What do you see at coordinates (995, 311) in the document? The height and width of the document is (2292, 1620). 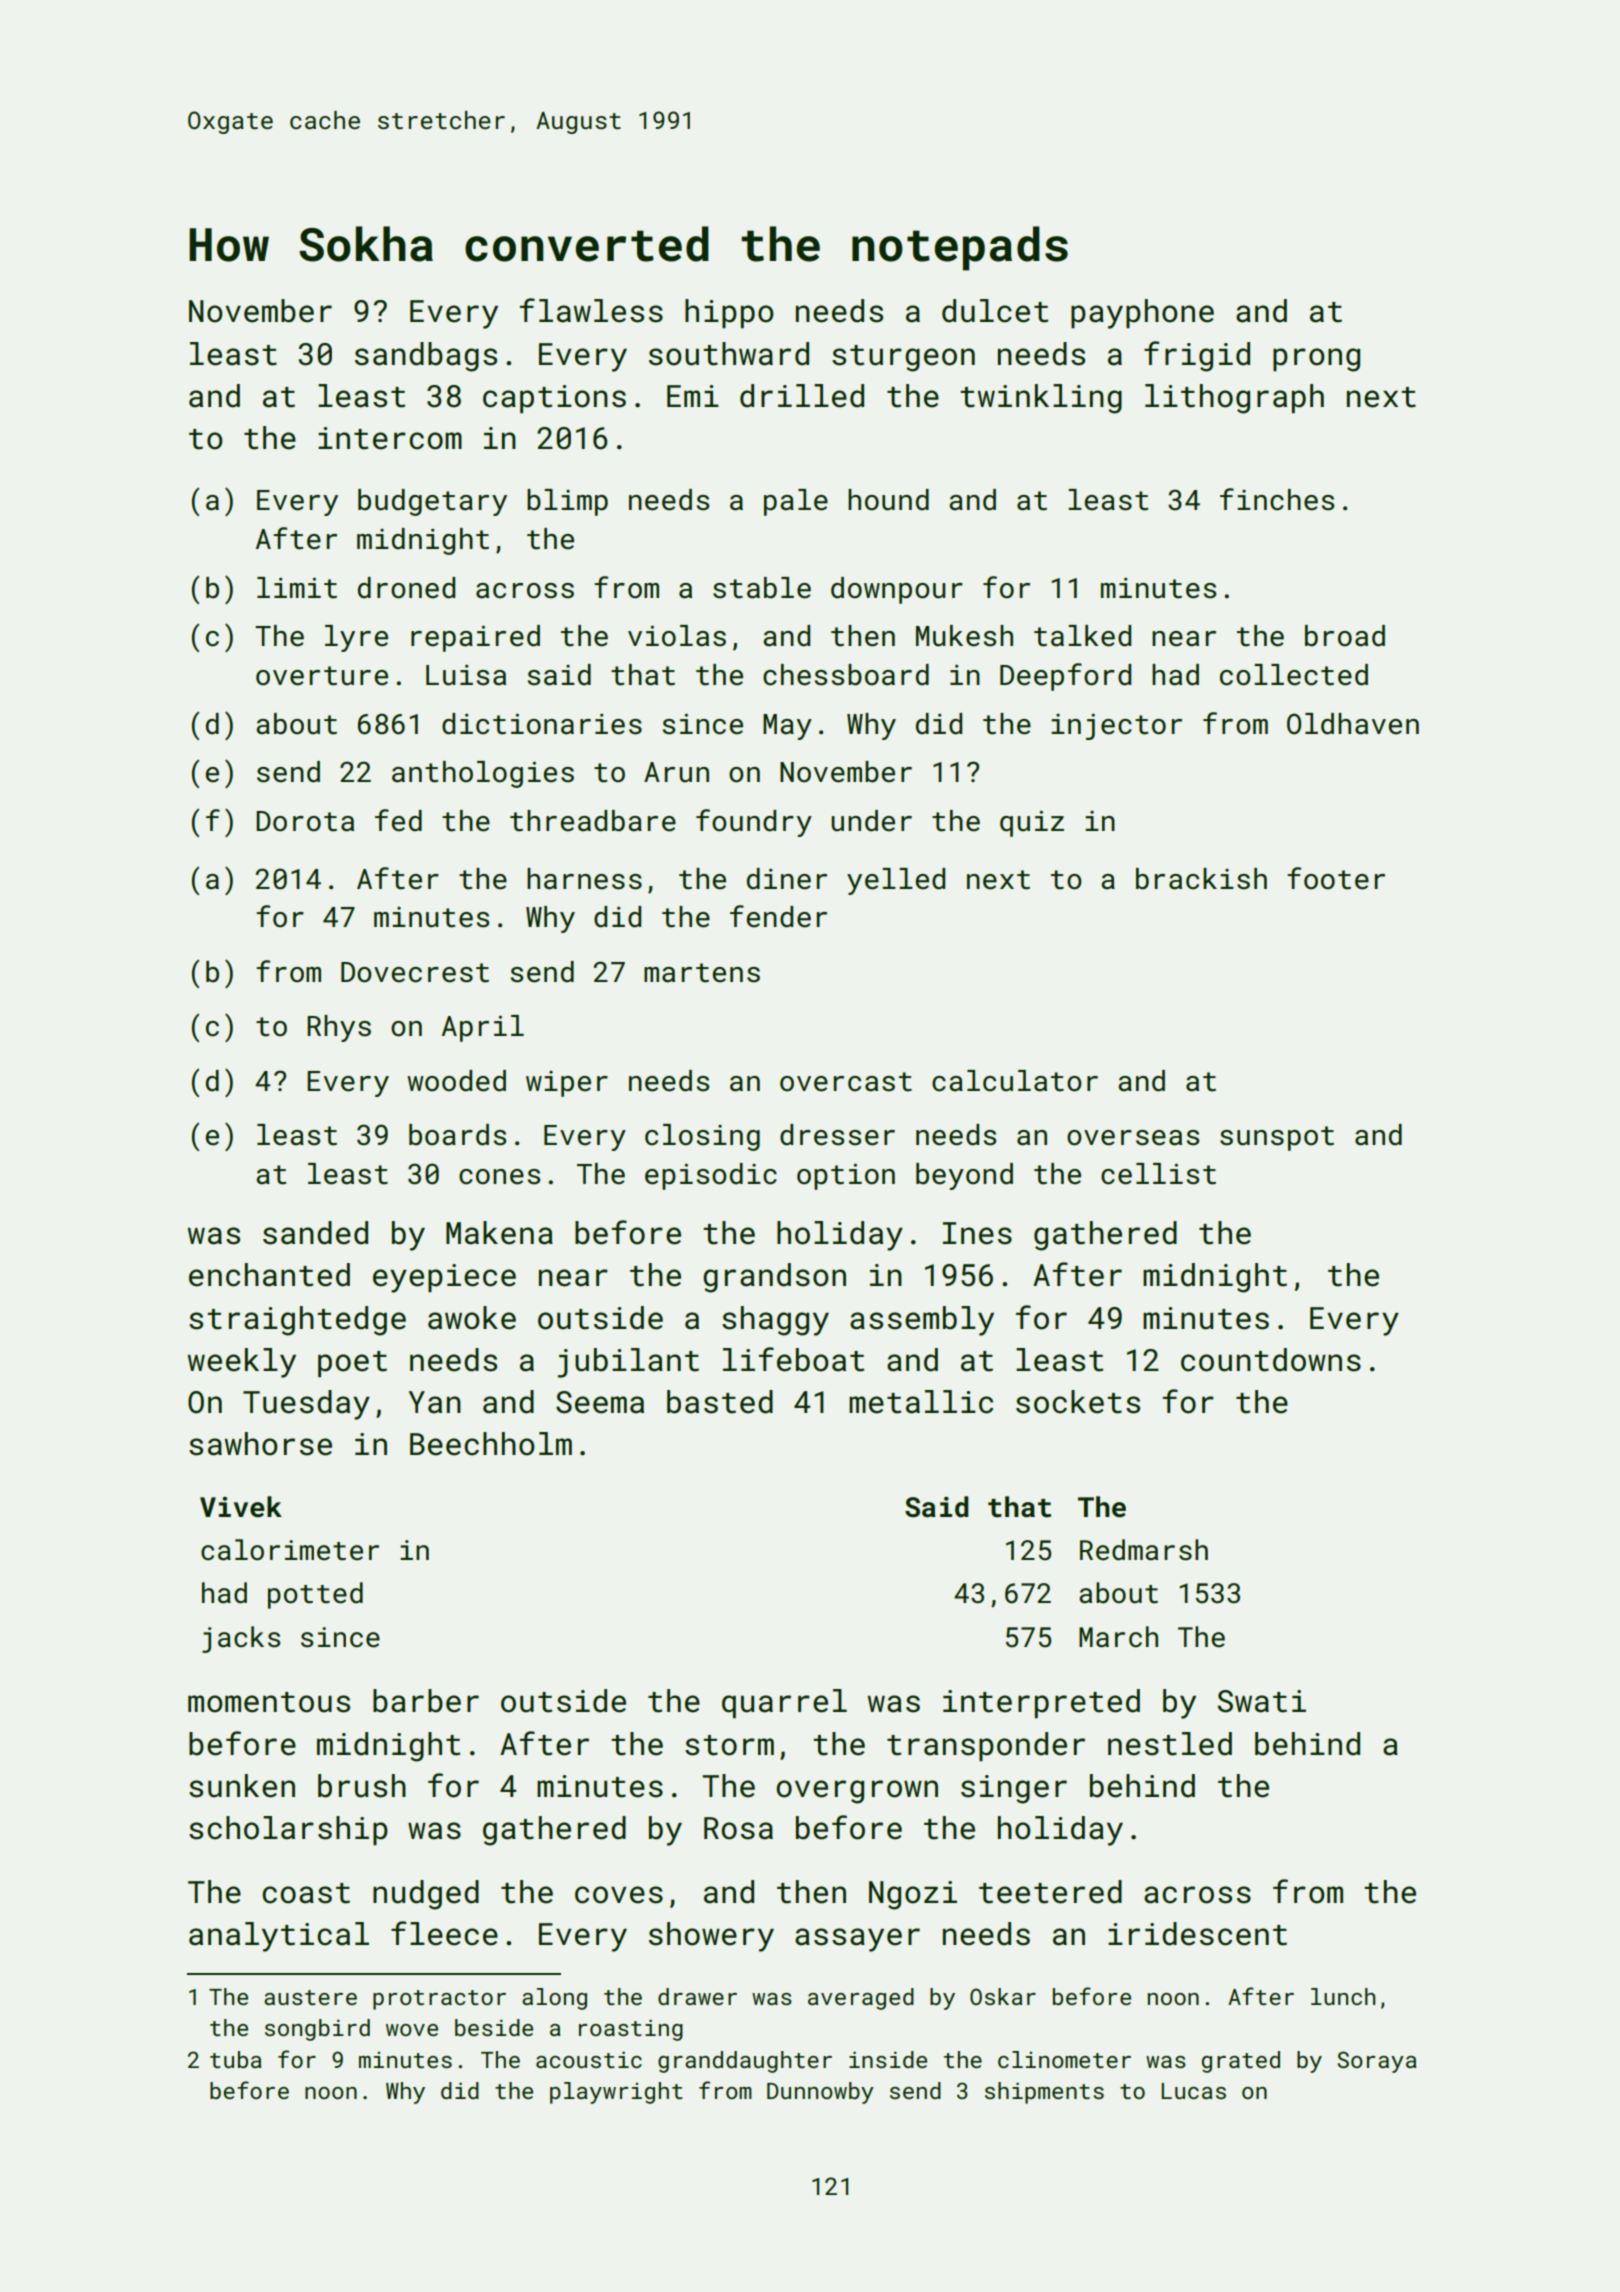 I see `dulcet` at bounding box center [995, 311].
